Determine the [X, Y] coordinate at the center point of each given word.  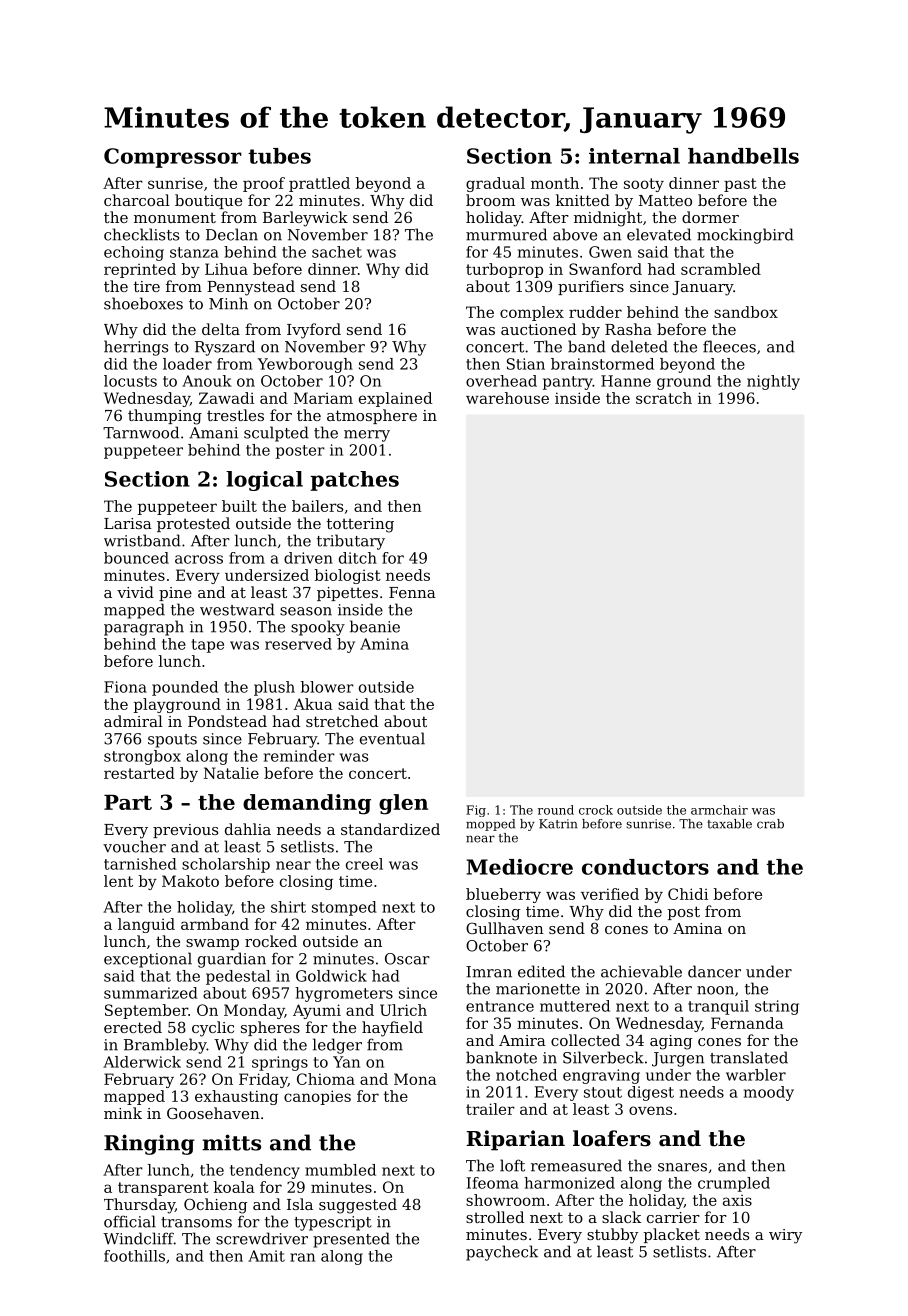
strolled [495, 1217]
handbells [743, 156]
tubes [279, 156]
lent [118, 881]
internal [634, 156]
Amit [266, 1256]
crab [770, 824]
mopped [490, 825]
